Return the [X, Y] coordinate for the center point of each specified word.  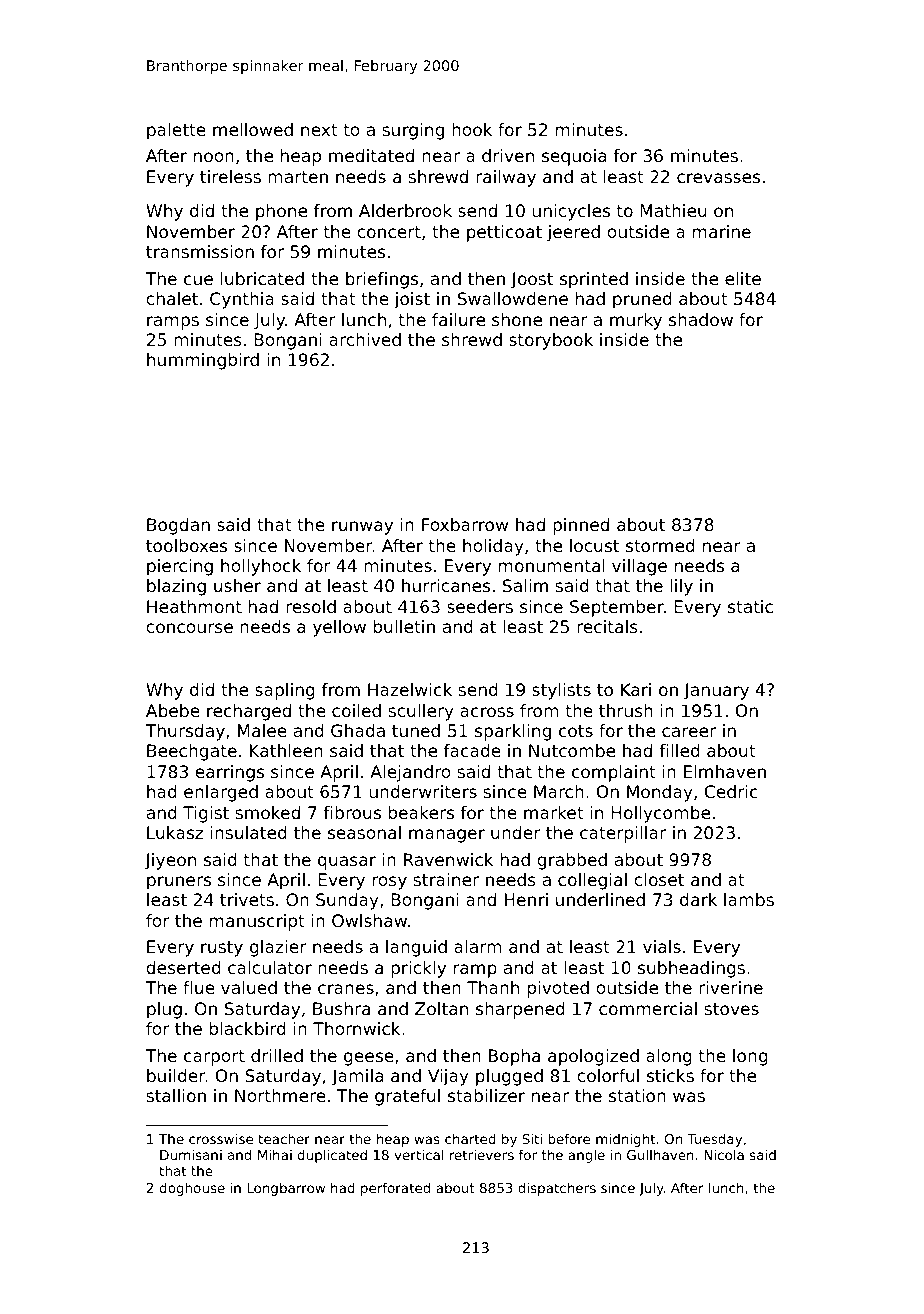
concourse [189, 628]
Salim [525, 585]
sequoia [574, 157]
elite [743, 278]
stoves [731, 1009]
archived [365, 339]
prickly [418, 969]
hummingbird [203, 361]
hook [472, 129]
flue [199, 987]
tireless [230, 176]
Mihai [275, 1155]
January [716, 691]
